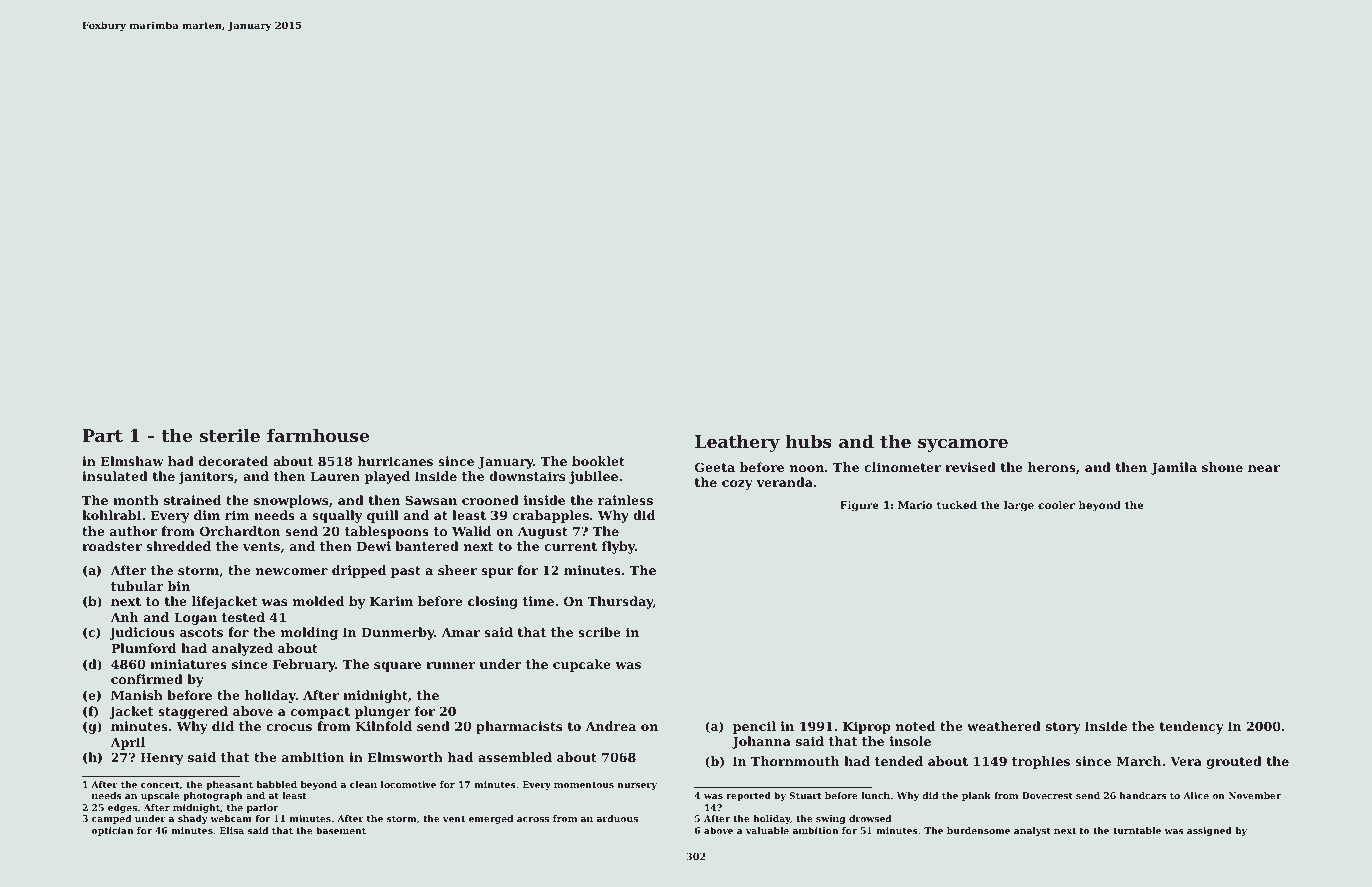 The width and height of the screenshot is (1372, 887). What do you see at coordinates (230, 435) in the screenshot?
I see `sterile` at bounding box center [230, 435].
